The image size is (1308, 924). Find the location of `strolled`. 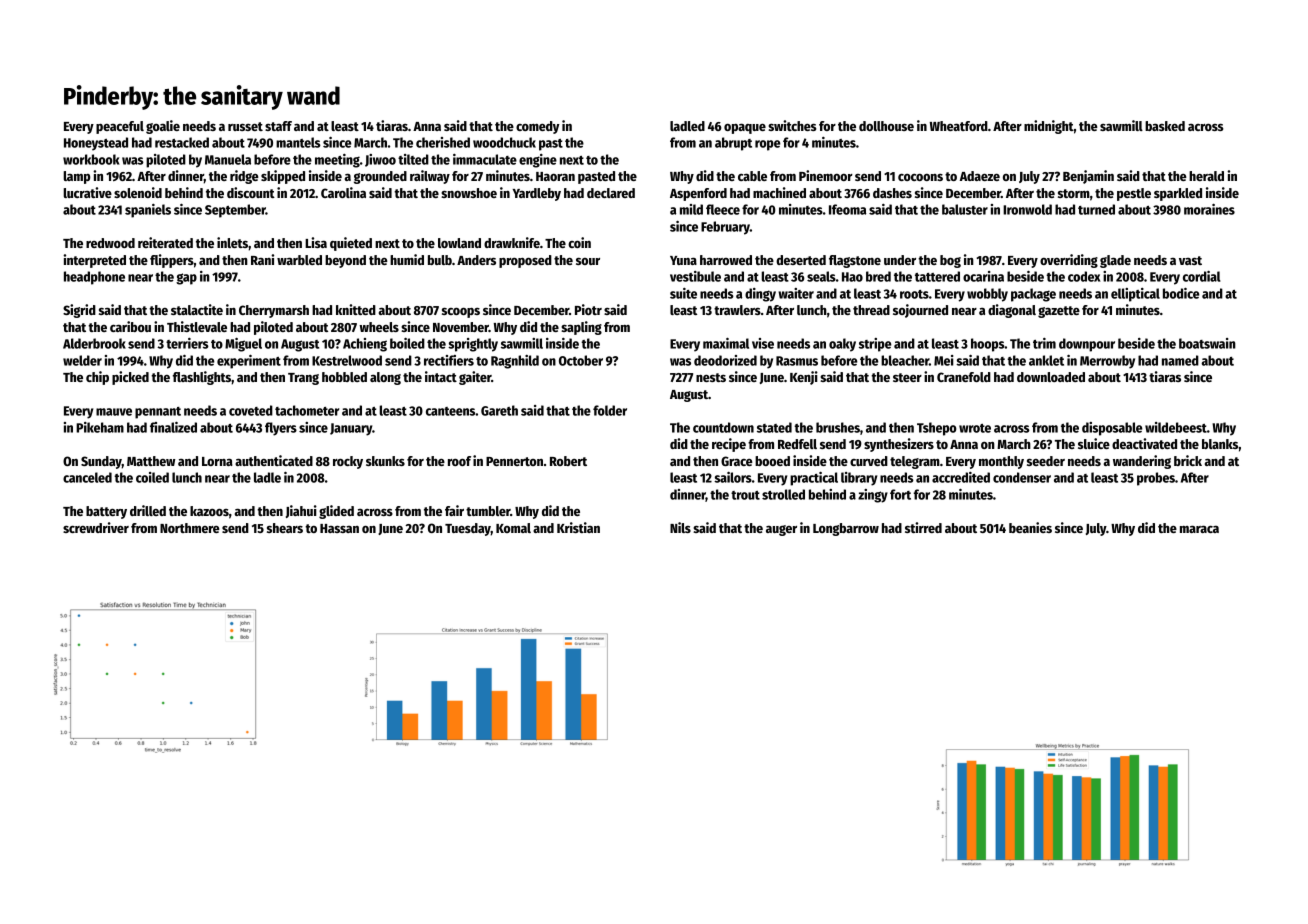

strolled is located at coordinates (783, 494).
